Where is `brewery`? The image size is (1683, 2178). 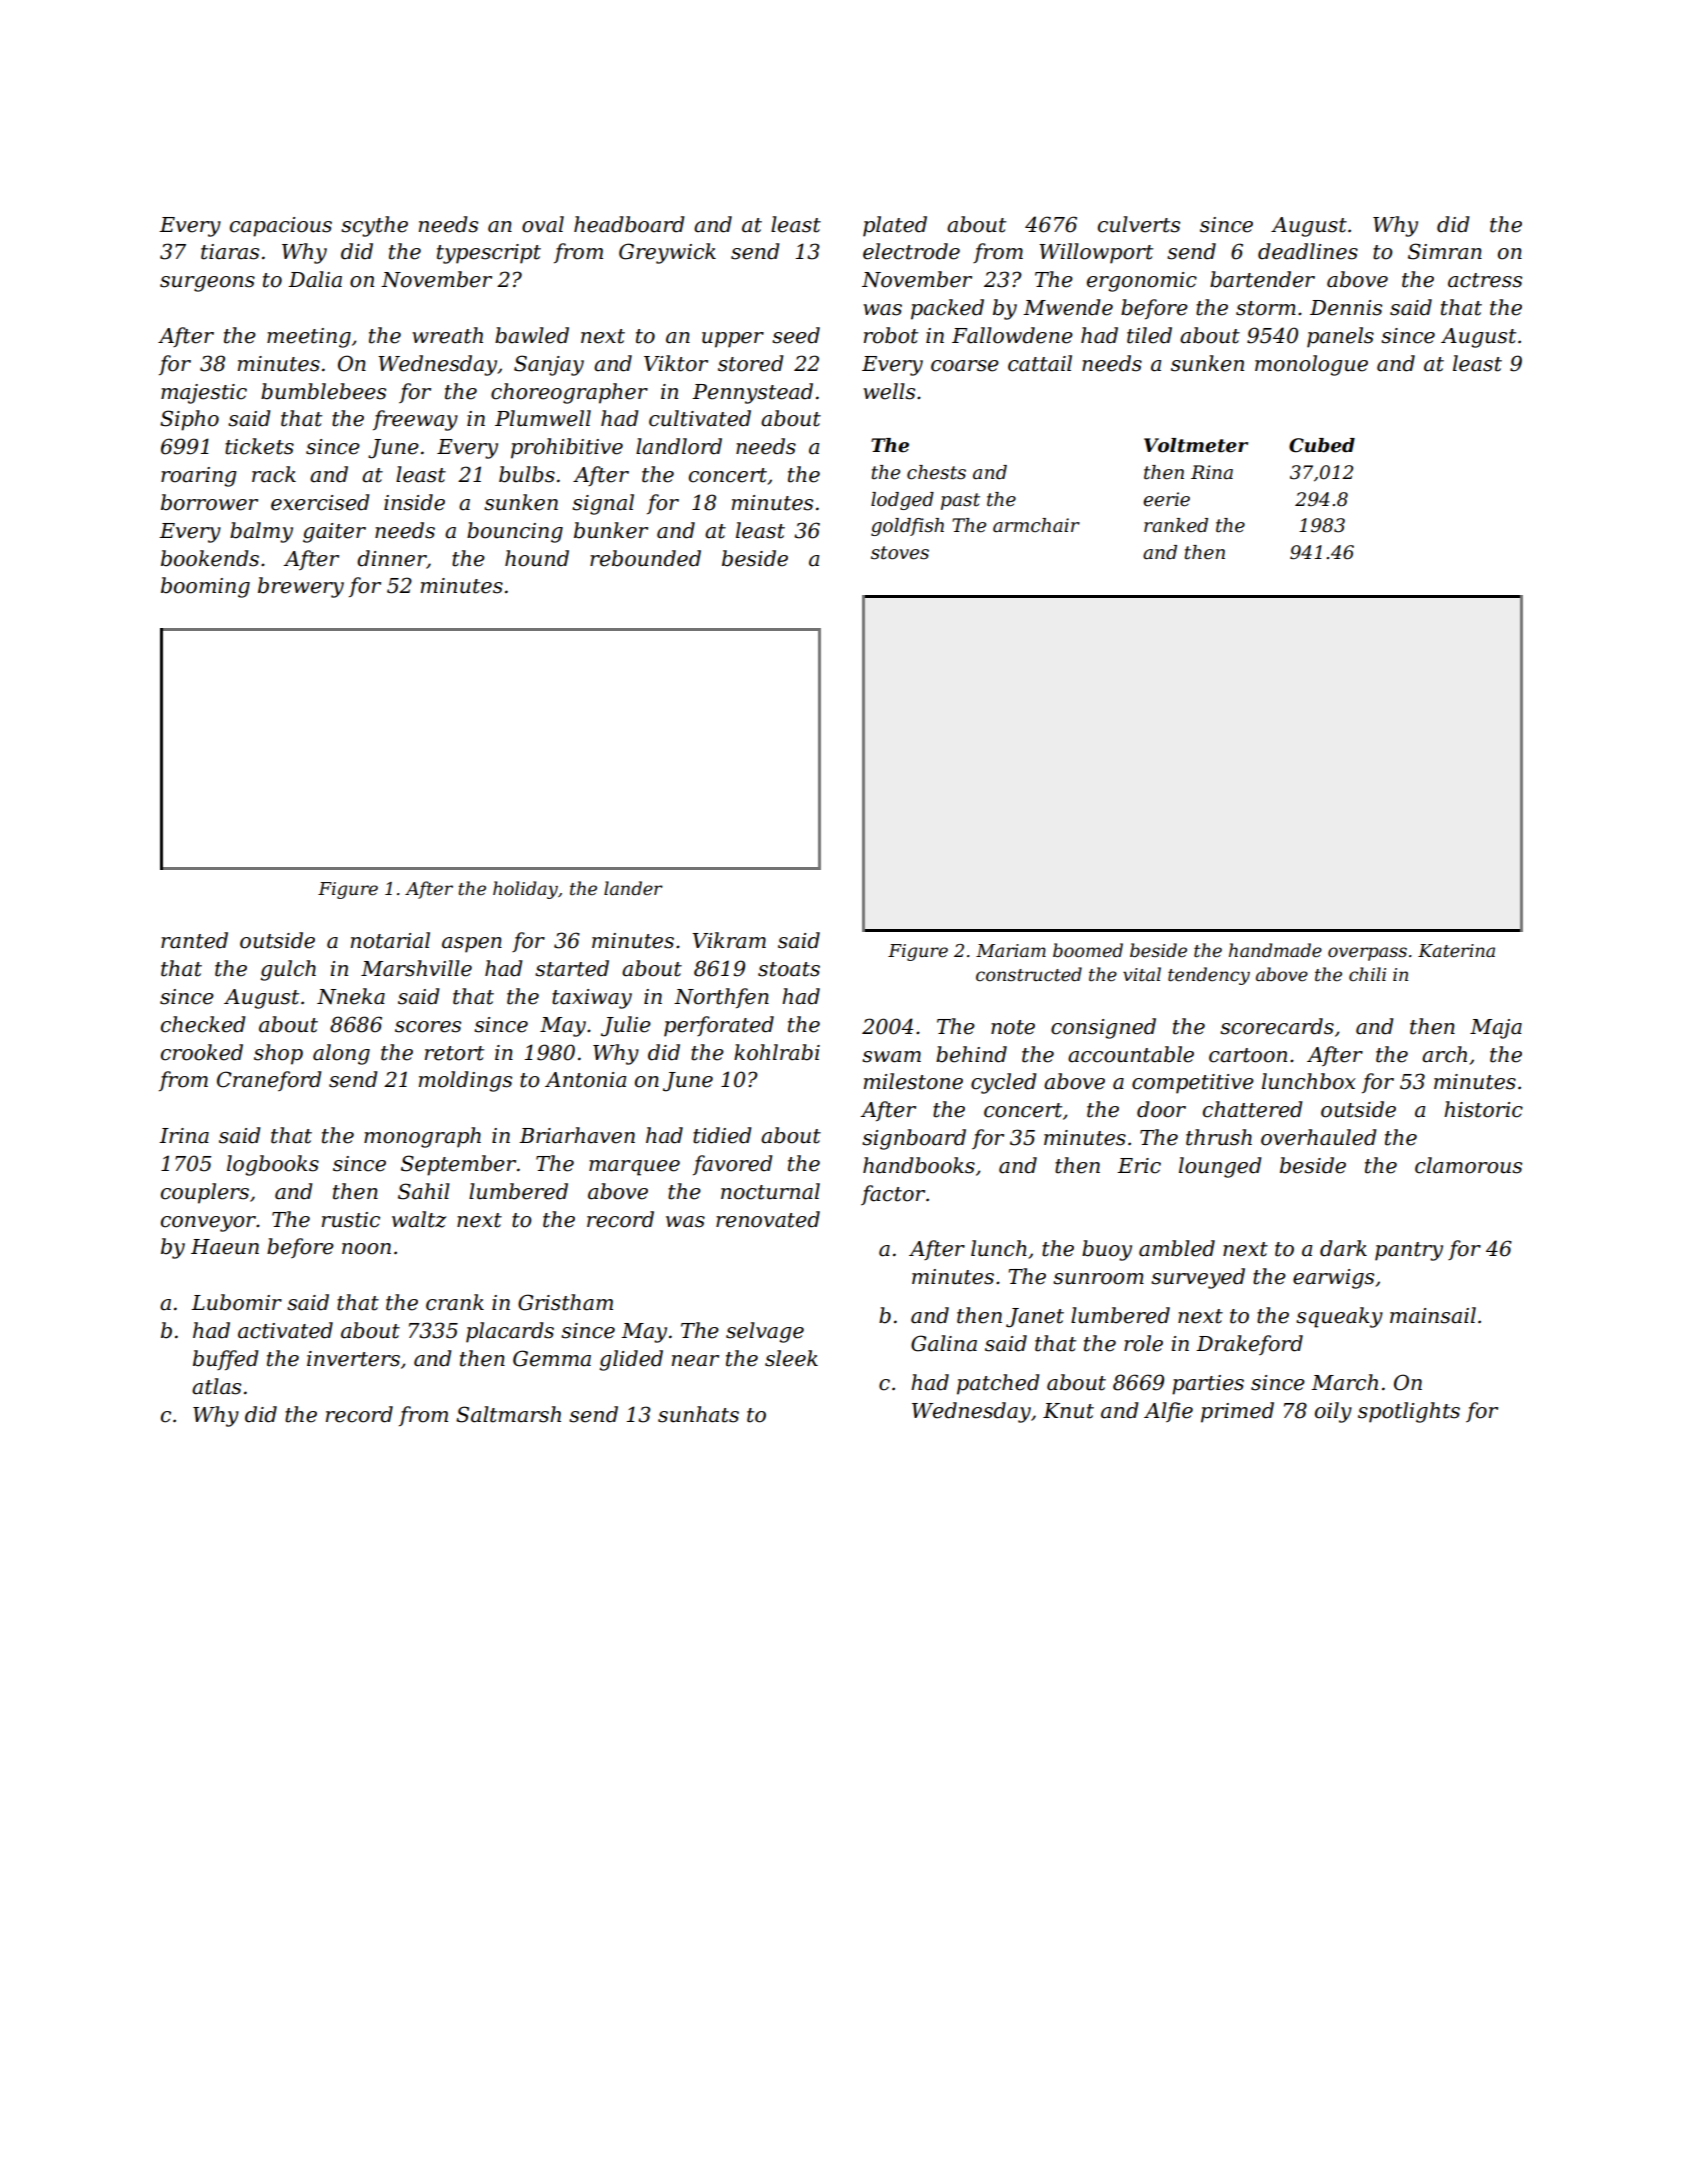
brewery is located at coordinates (301, 587).
